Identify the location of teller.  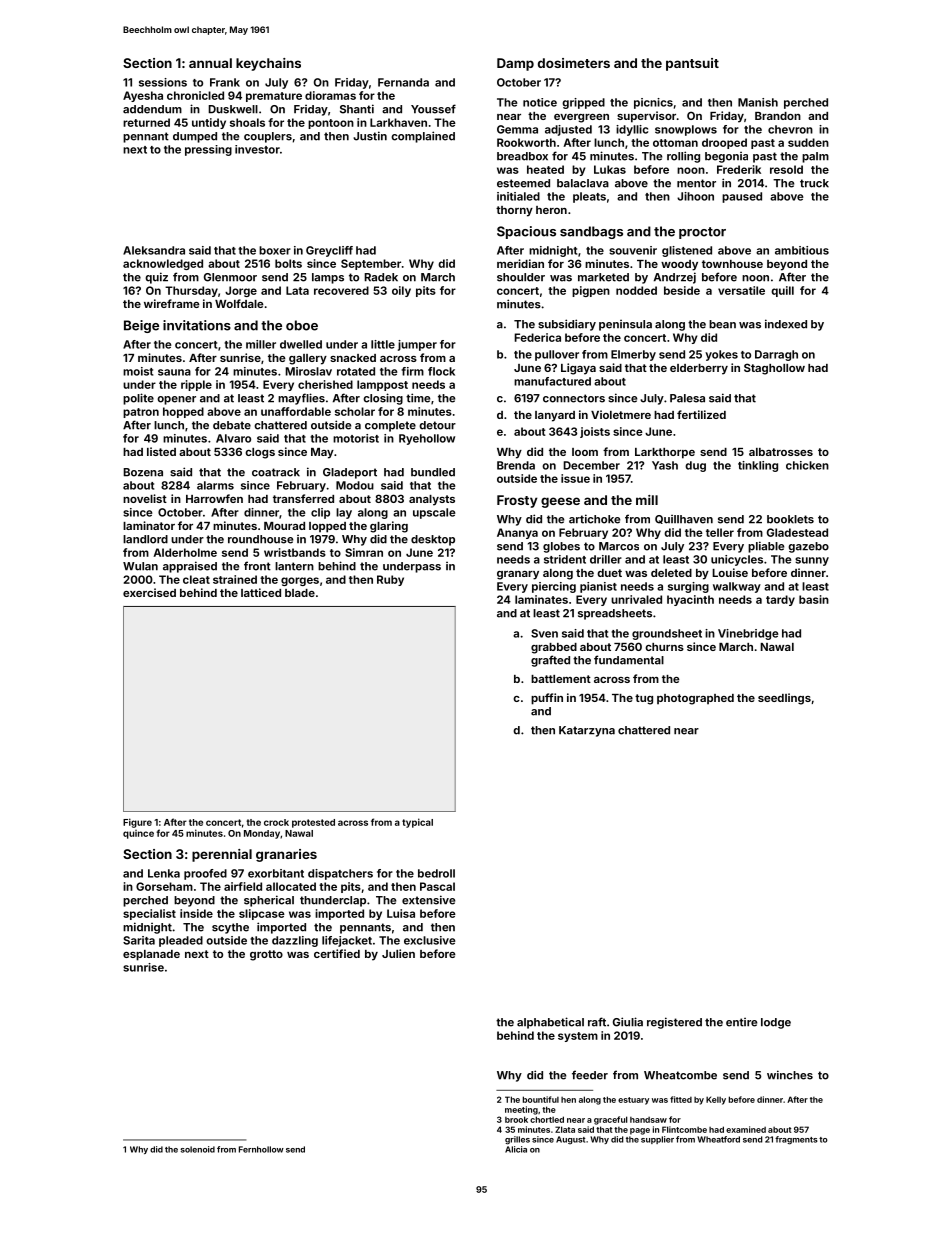
(720, 532).
